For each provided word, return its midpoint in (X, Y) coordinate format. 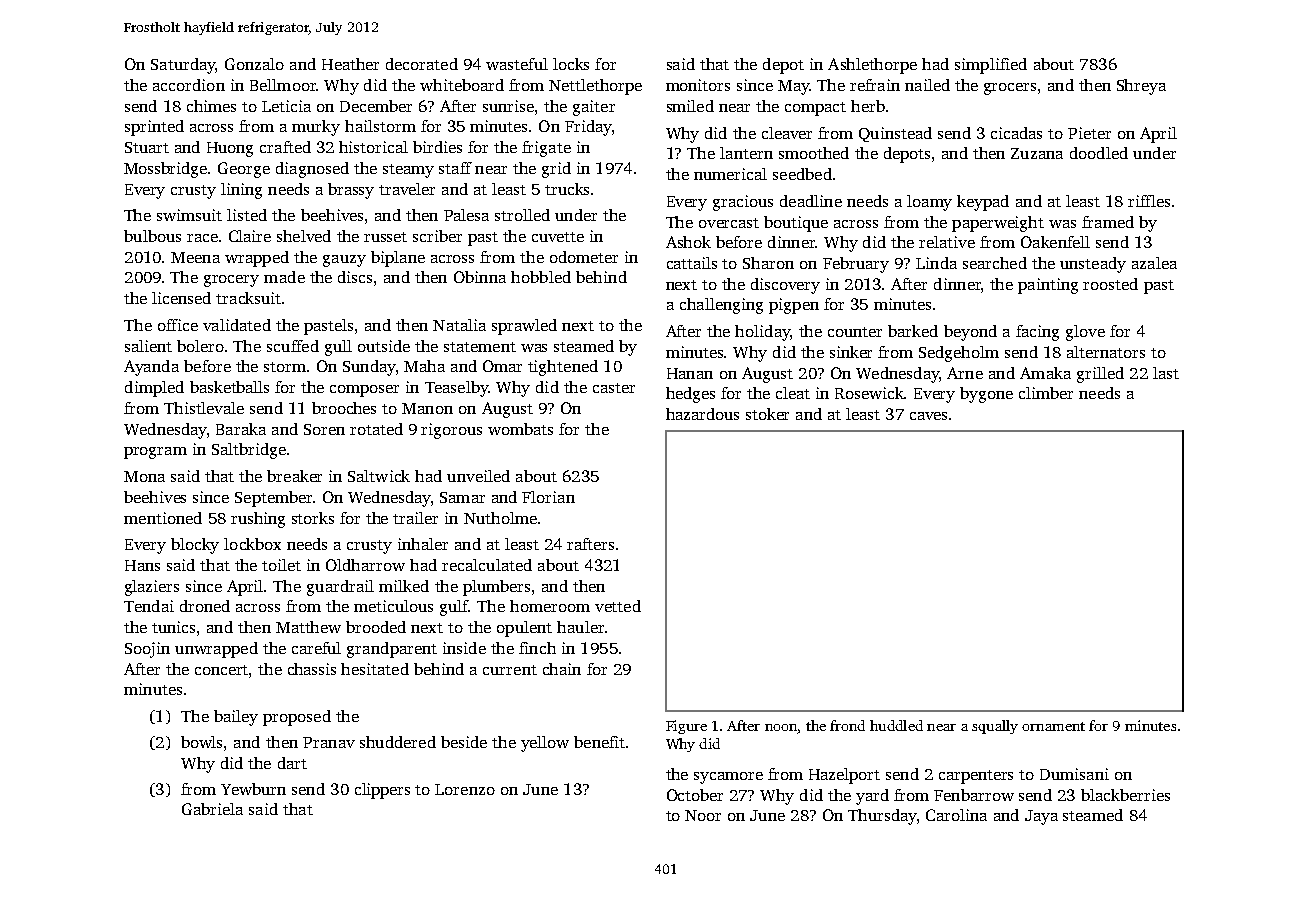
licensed (181, 298)
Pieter (1089, 133)
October (695, 795)
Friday (588, 128)
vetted (618, 606)
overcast (729, 223)
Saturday (183, 66)
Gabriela (212, 809)
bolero (200, 346)
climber (1046, 393)
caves (928, 416)
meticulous (393, 606)
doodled (1099, 153)
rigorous (451, 431)
